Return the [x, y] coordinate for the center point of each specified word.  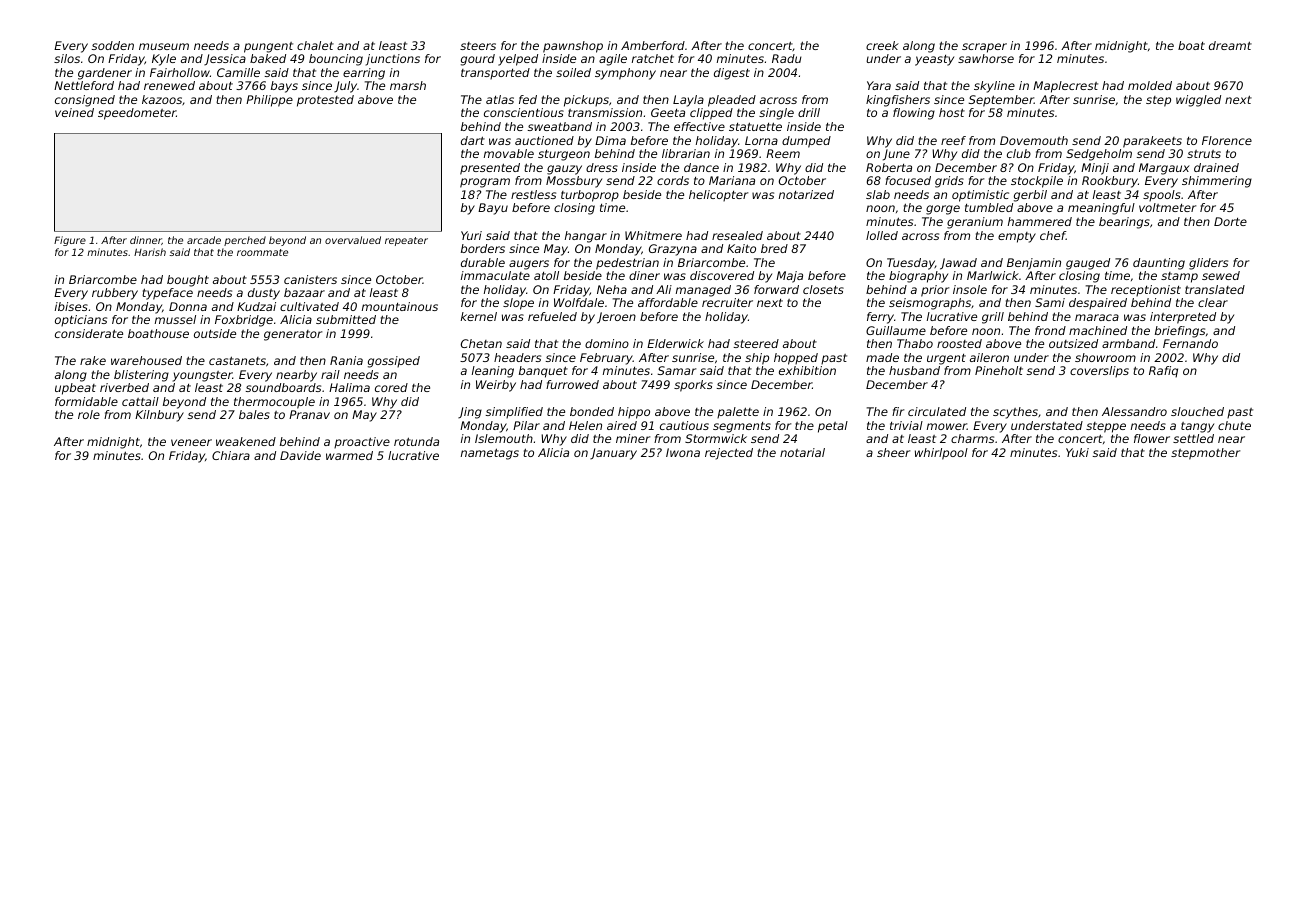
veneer [191, 442]
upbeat [75, 389]
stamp [1179, 277]
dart [473, 140]
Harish [150, 252]
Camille [238, 72]
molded [1150, 85]
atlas [500, 99]
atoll [546, 275]
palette [738, 413]
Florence [1227, 140]
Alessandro [1134, 411]
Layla [688, 101]
